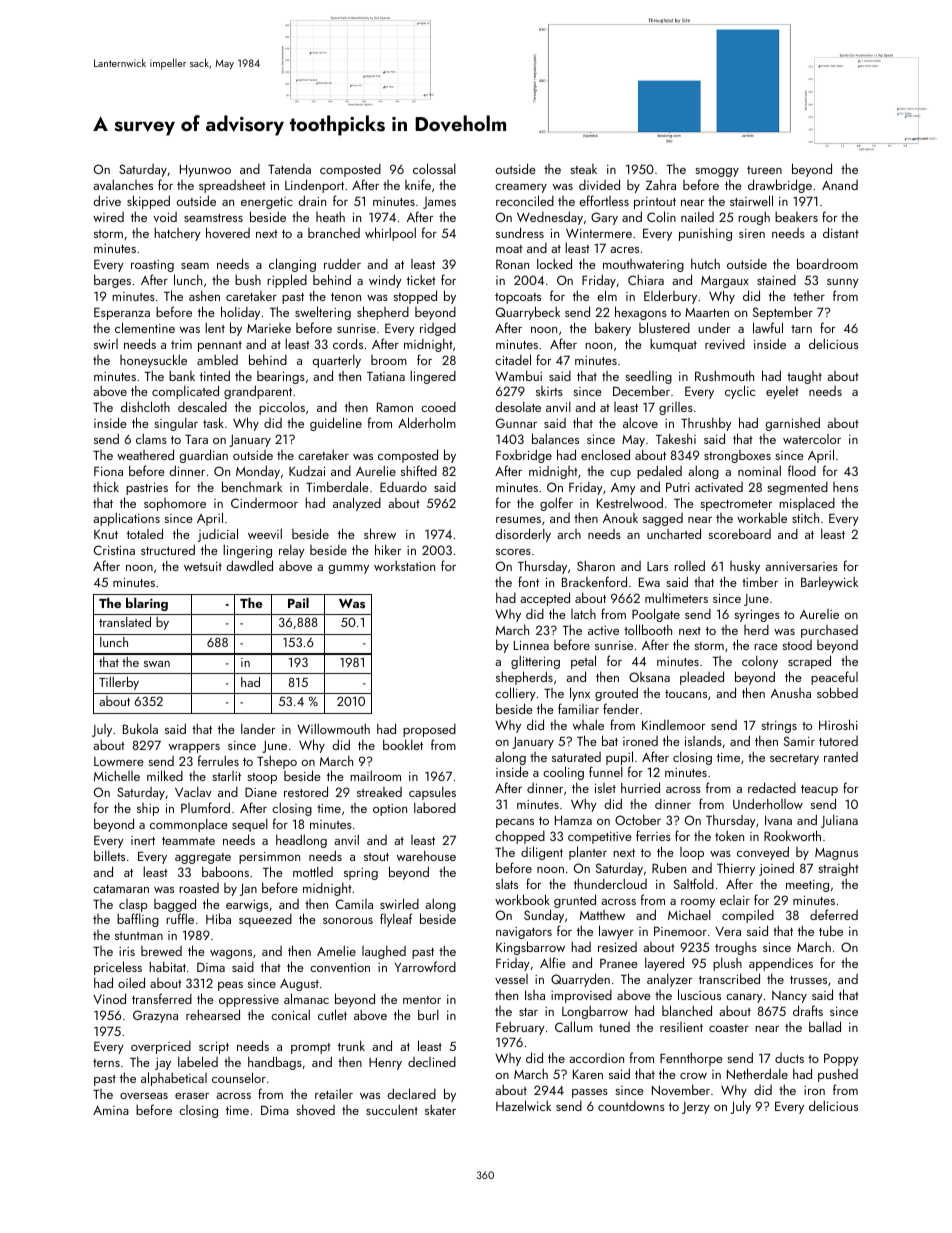 This page has height=1233, width=952. What do you see at coordinates (588, 853) in the page?
I see `planter` at bounding box center [588, 853].
